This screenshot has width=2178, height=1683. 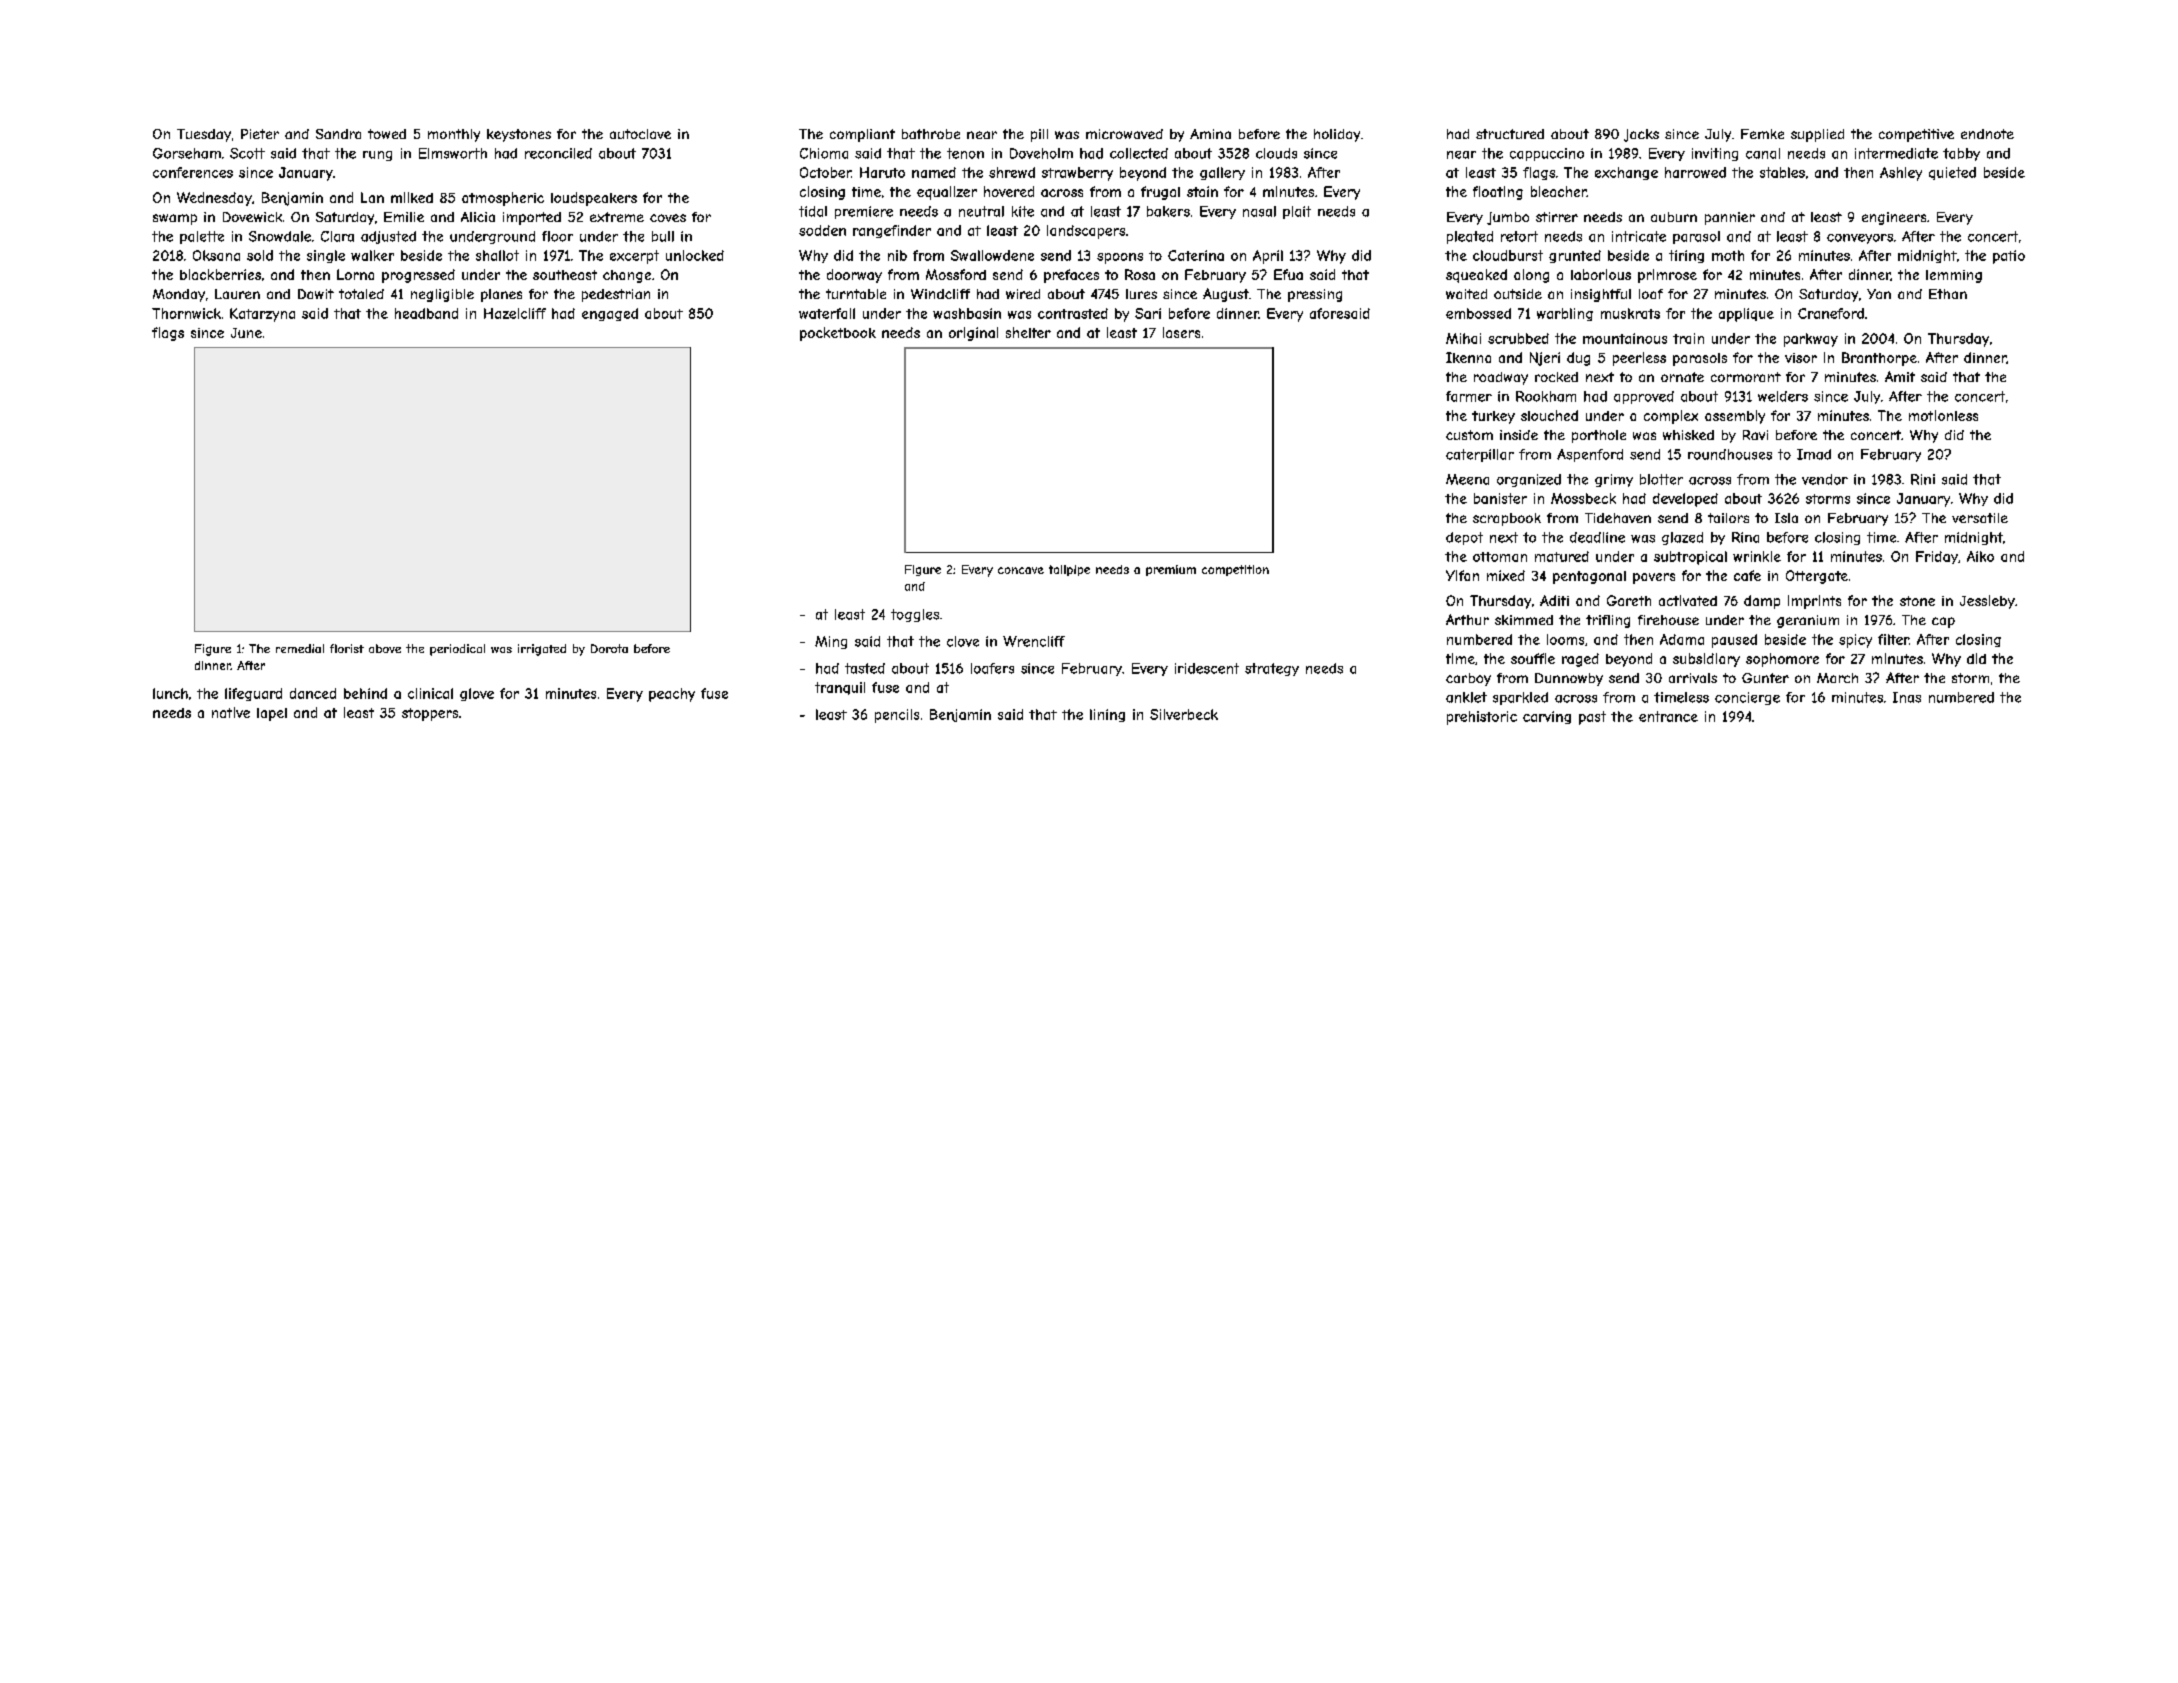 I want to click on Amina, so click(x=1210, y=134).
